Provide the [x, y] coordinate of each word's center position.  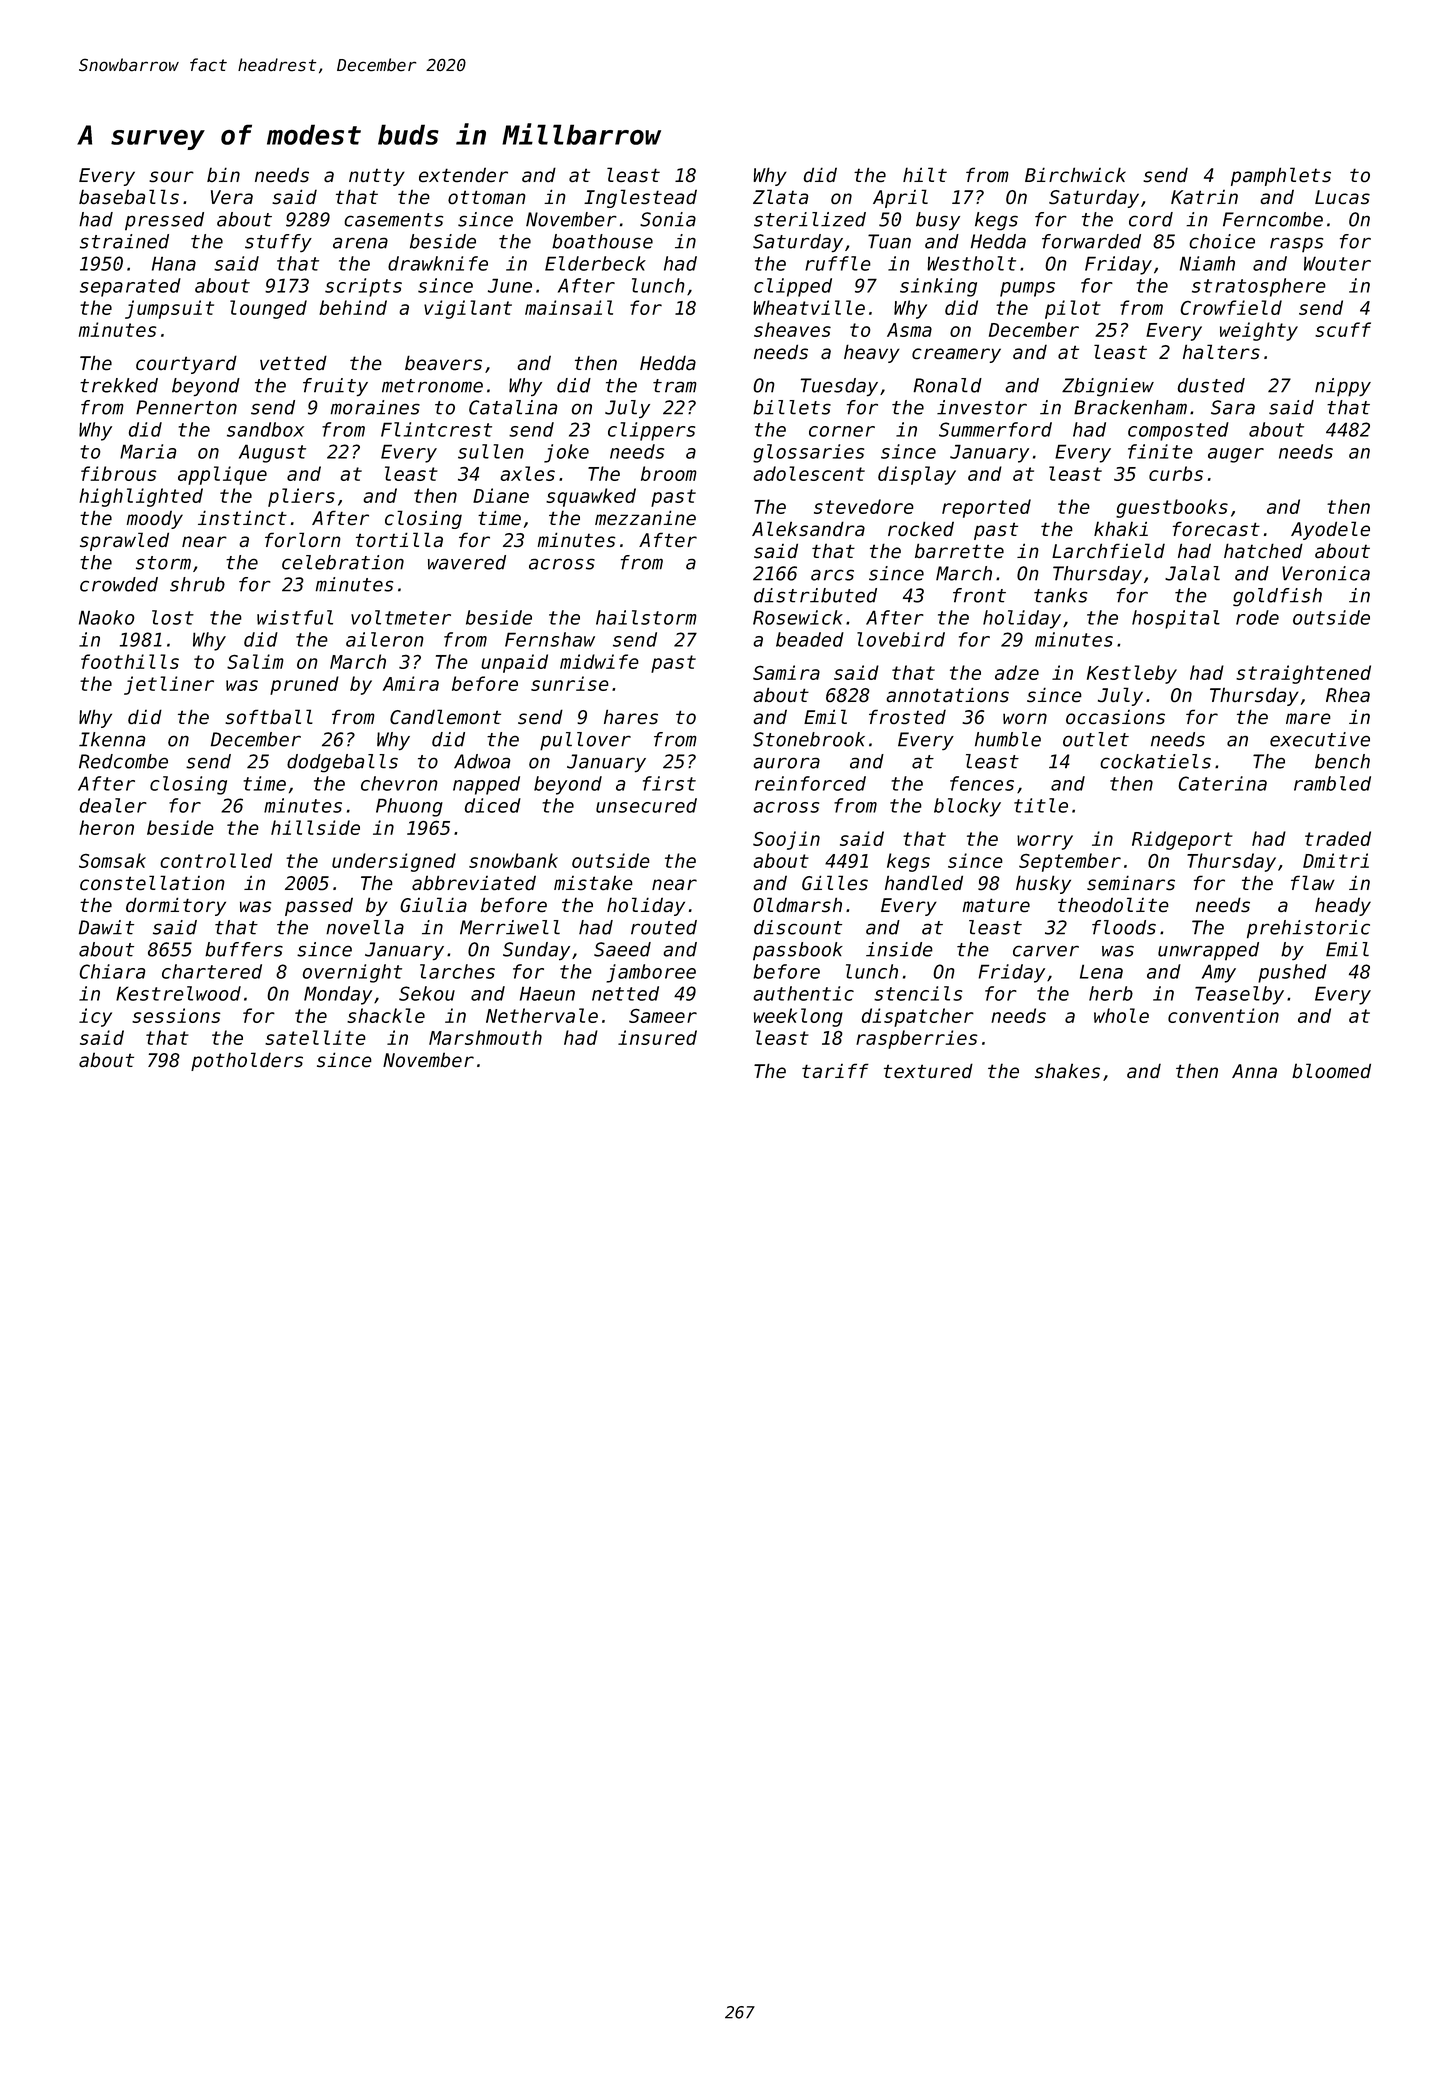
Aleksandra [808, 528]
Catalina [513, 407]
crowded [119, 584]
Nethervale [542, 1015]
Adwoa [482, 761]
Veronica [1326, 573]
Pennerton [186, 407]
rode [1257, 617]
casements [394, 220]
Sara [1233, 407]
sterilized [810, 219]
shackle [386, 1015]
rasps [1296, 245]
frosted [907, 716]
